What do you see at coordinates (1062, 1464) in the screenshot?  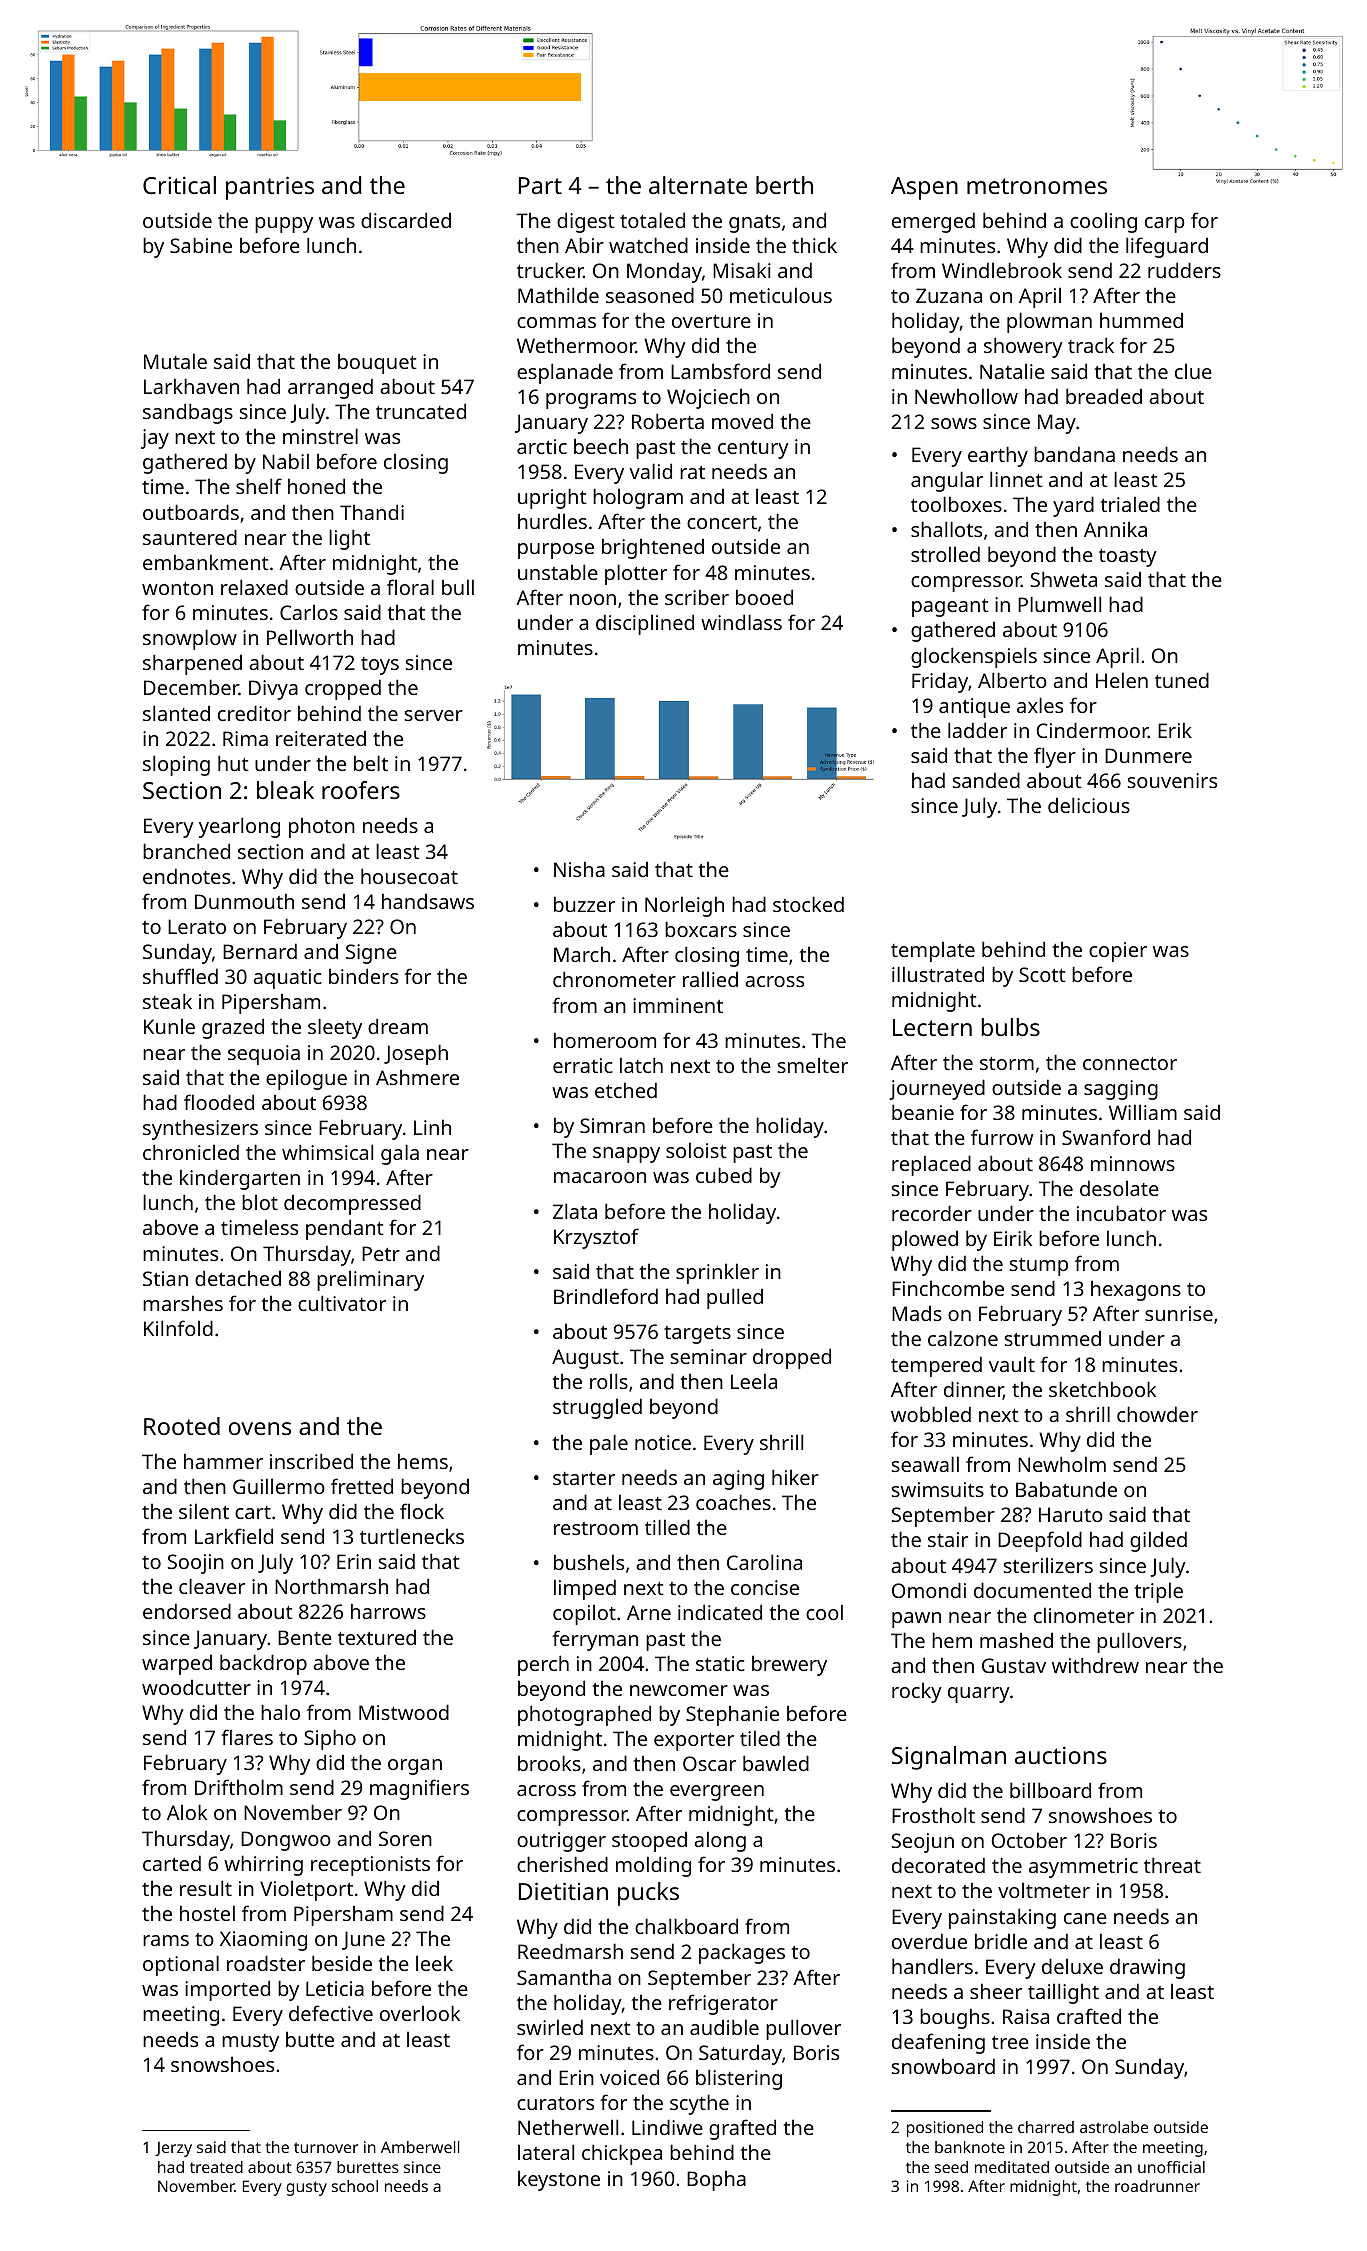 I see `Newholm` at bounding box center [1062, 1464].
